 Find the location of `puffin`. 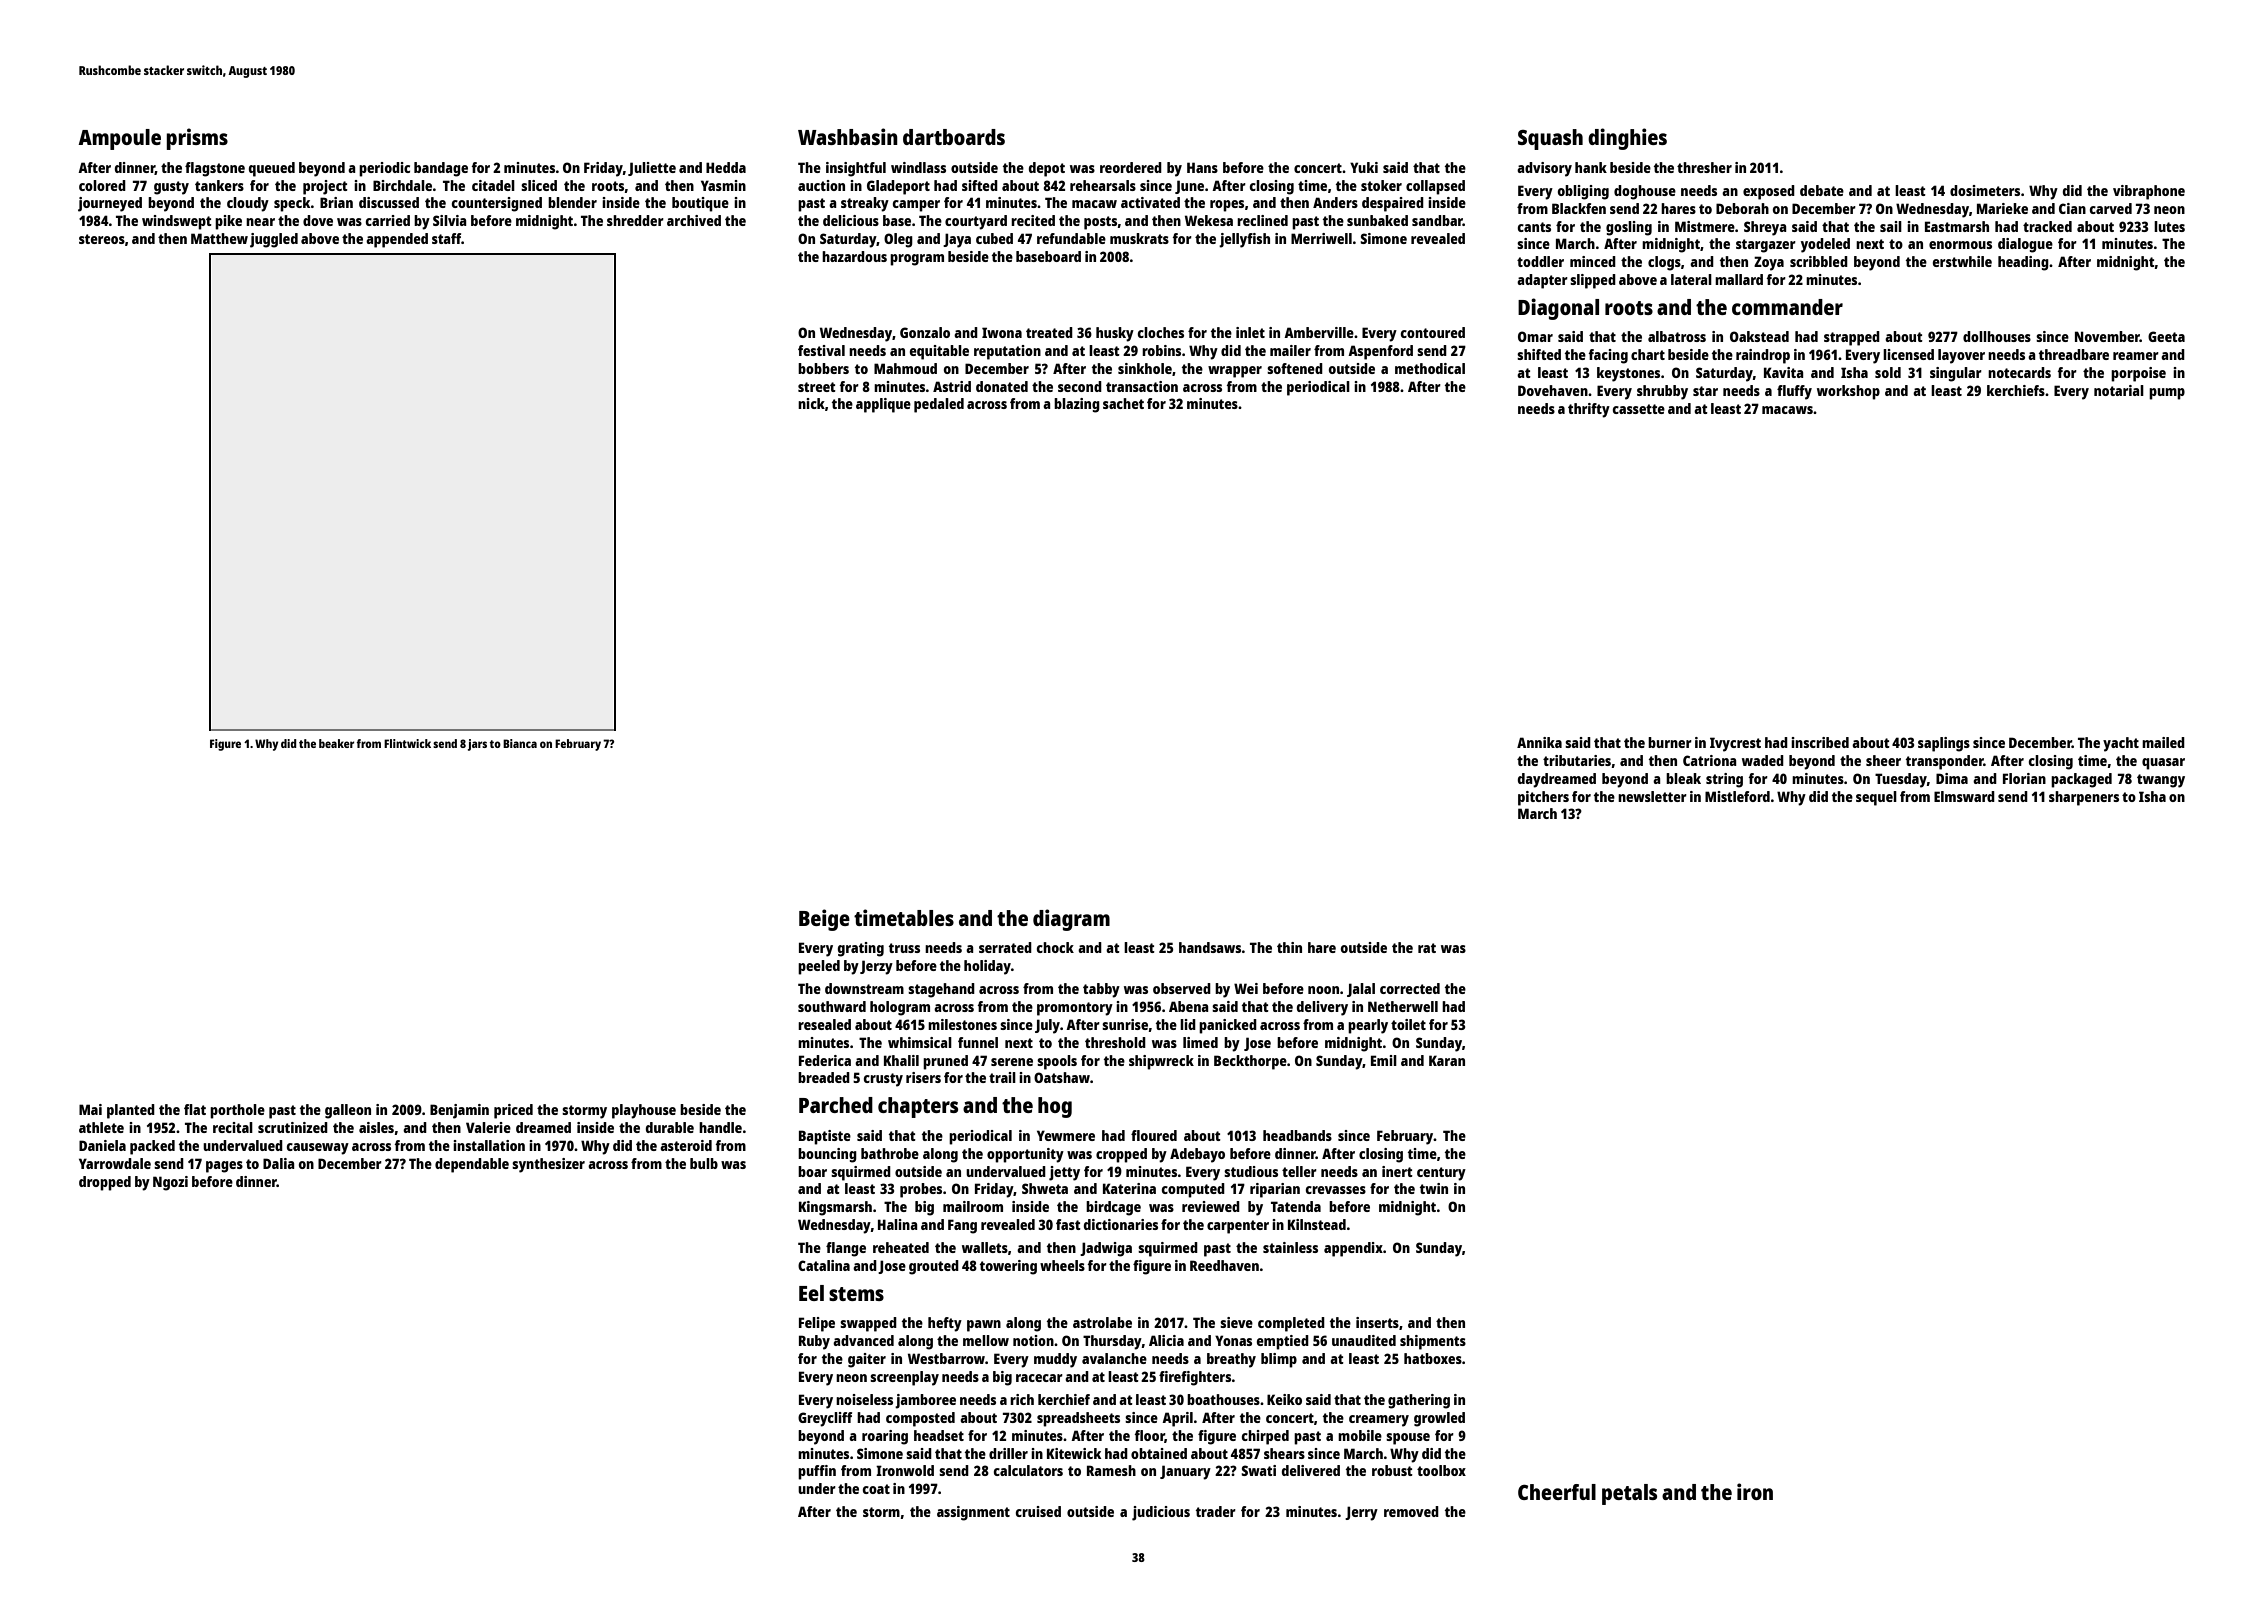

puffin is located at coordinates (817, 1472).
